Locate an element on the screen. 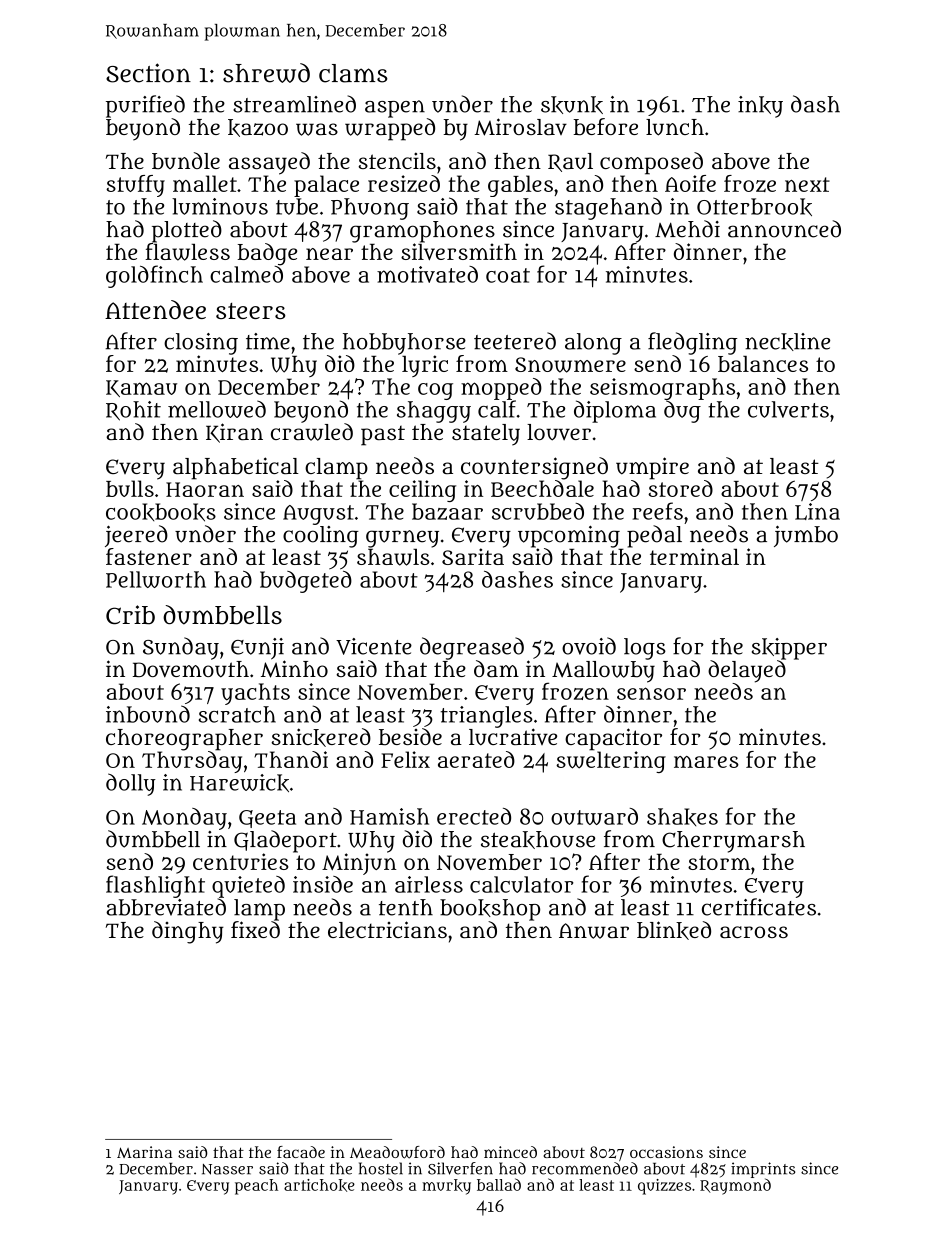 This screenshot has height=1233, width=952. Attendee is located at coordinates (155, 309).
